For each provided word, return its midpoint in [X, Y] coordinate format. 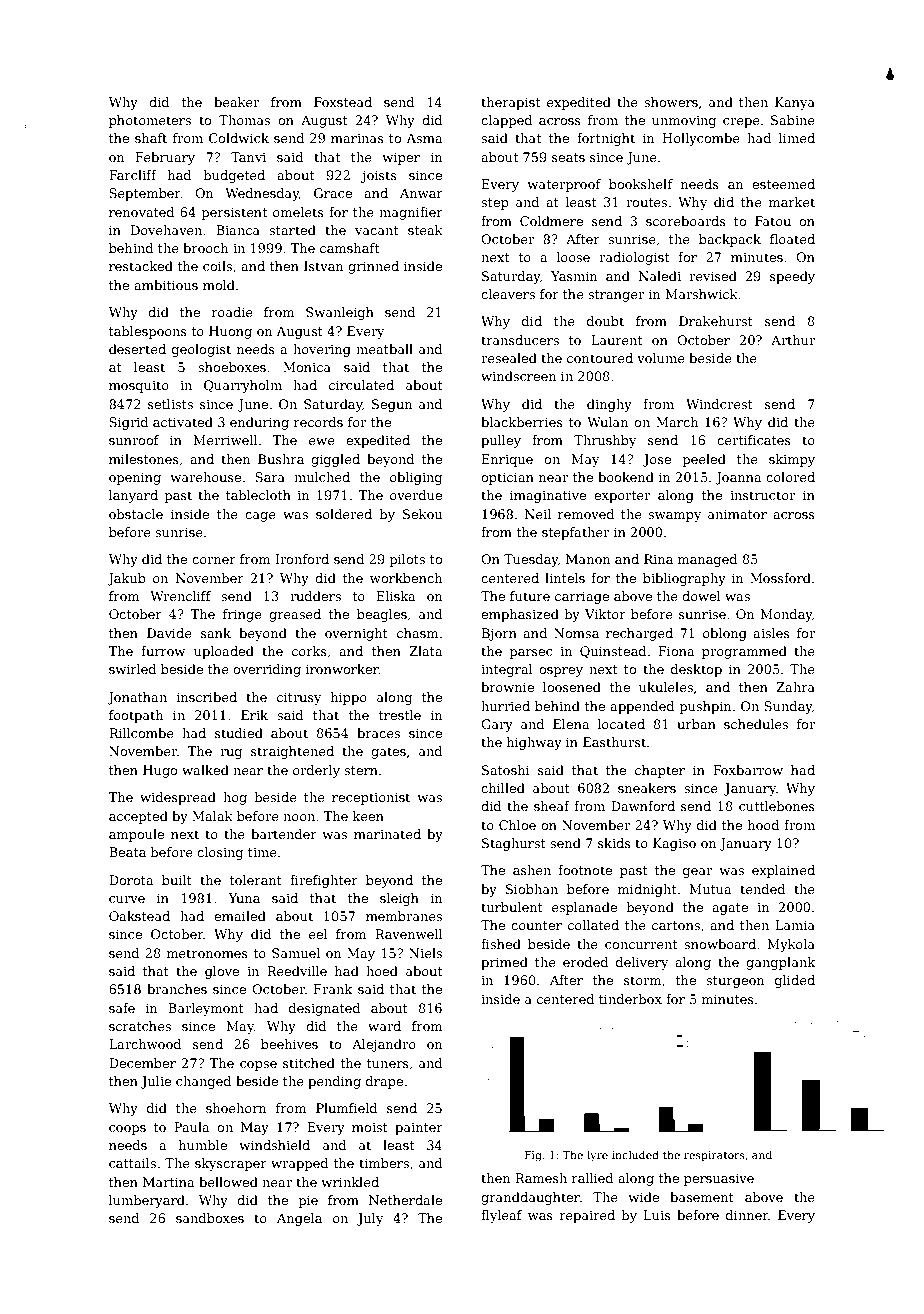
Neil [538, 514]
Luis [657, 1215]
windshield [274, 1145]
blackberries [522, 422]
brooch [205, 248]
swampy [674, 517]
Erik [254, 715]
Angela [299, 1219]
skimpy [792, 460]
